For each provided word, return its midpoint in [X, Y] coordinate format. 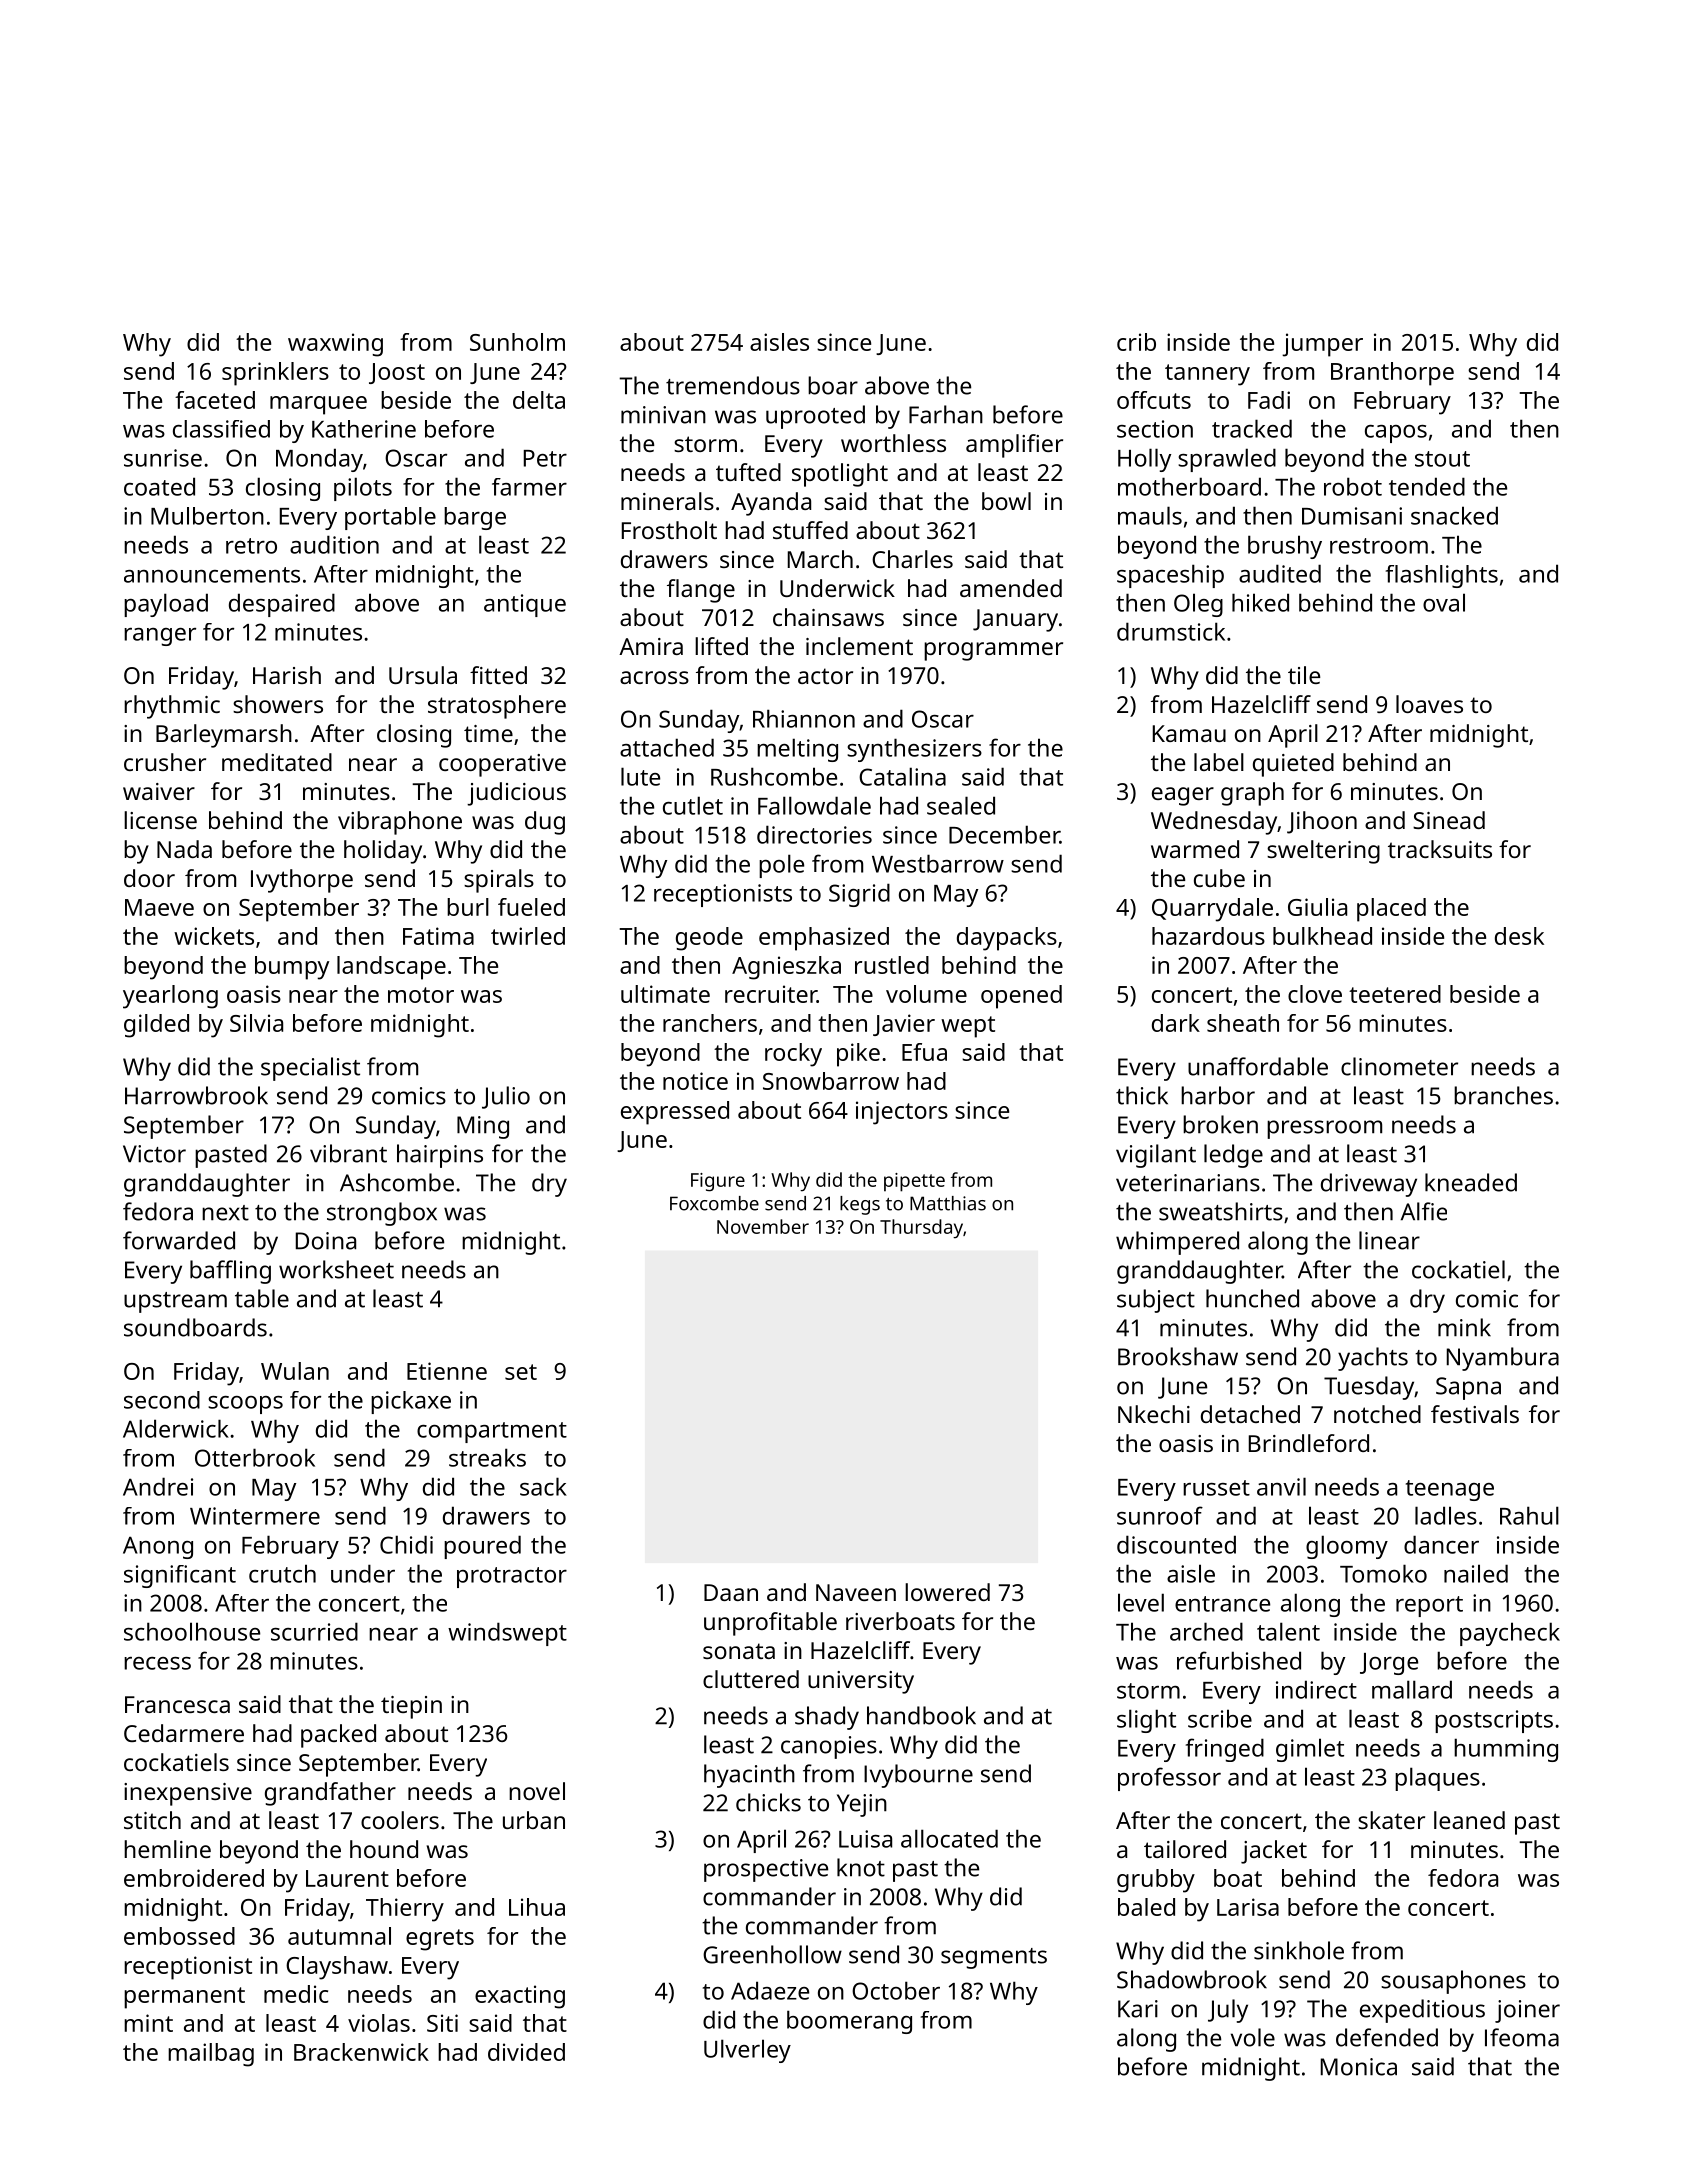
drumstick [1171, 631]
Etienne [447, 1371]
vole [1253, 2037]
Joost [397, 373]
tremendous [733, 385]
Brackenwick [361, 2052]
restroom [1379, 546]
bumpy [292, 968]
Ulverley [747, 2051]
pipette [914, 1182]
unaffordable [1258, 1066]
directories [814, 834]
